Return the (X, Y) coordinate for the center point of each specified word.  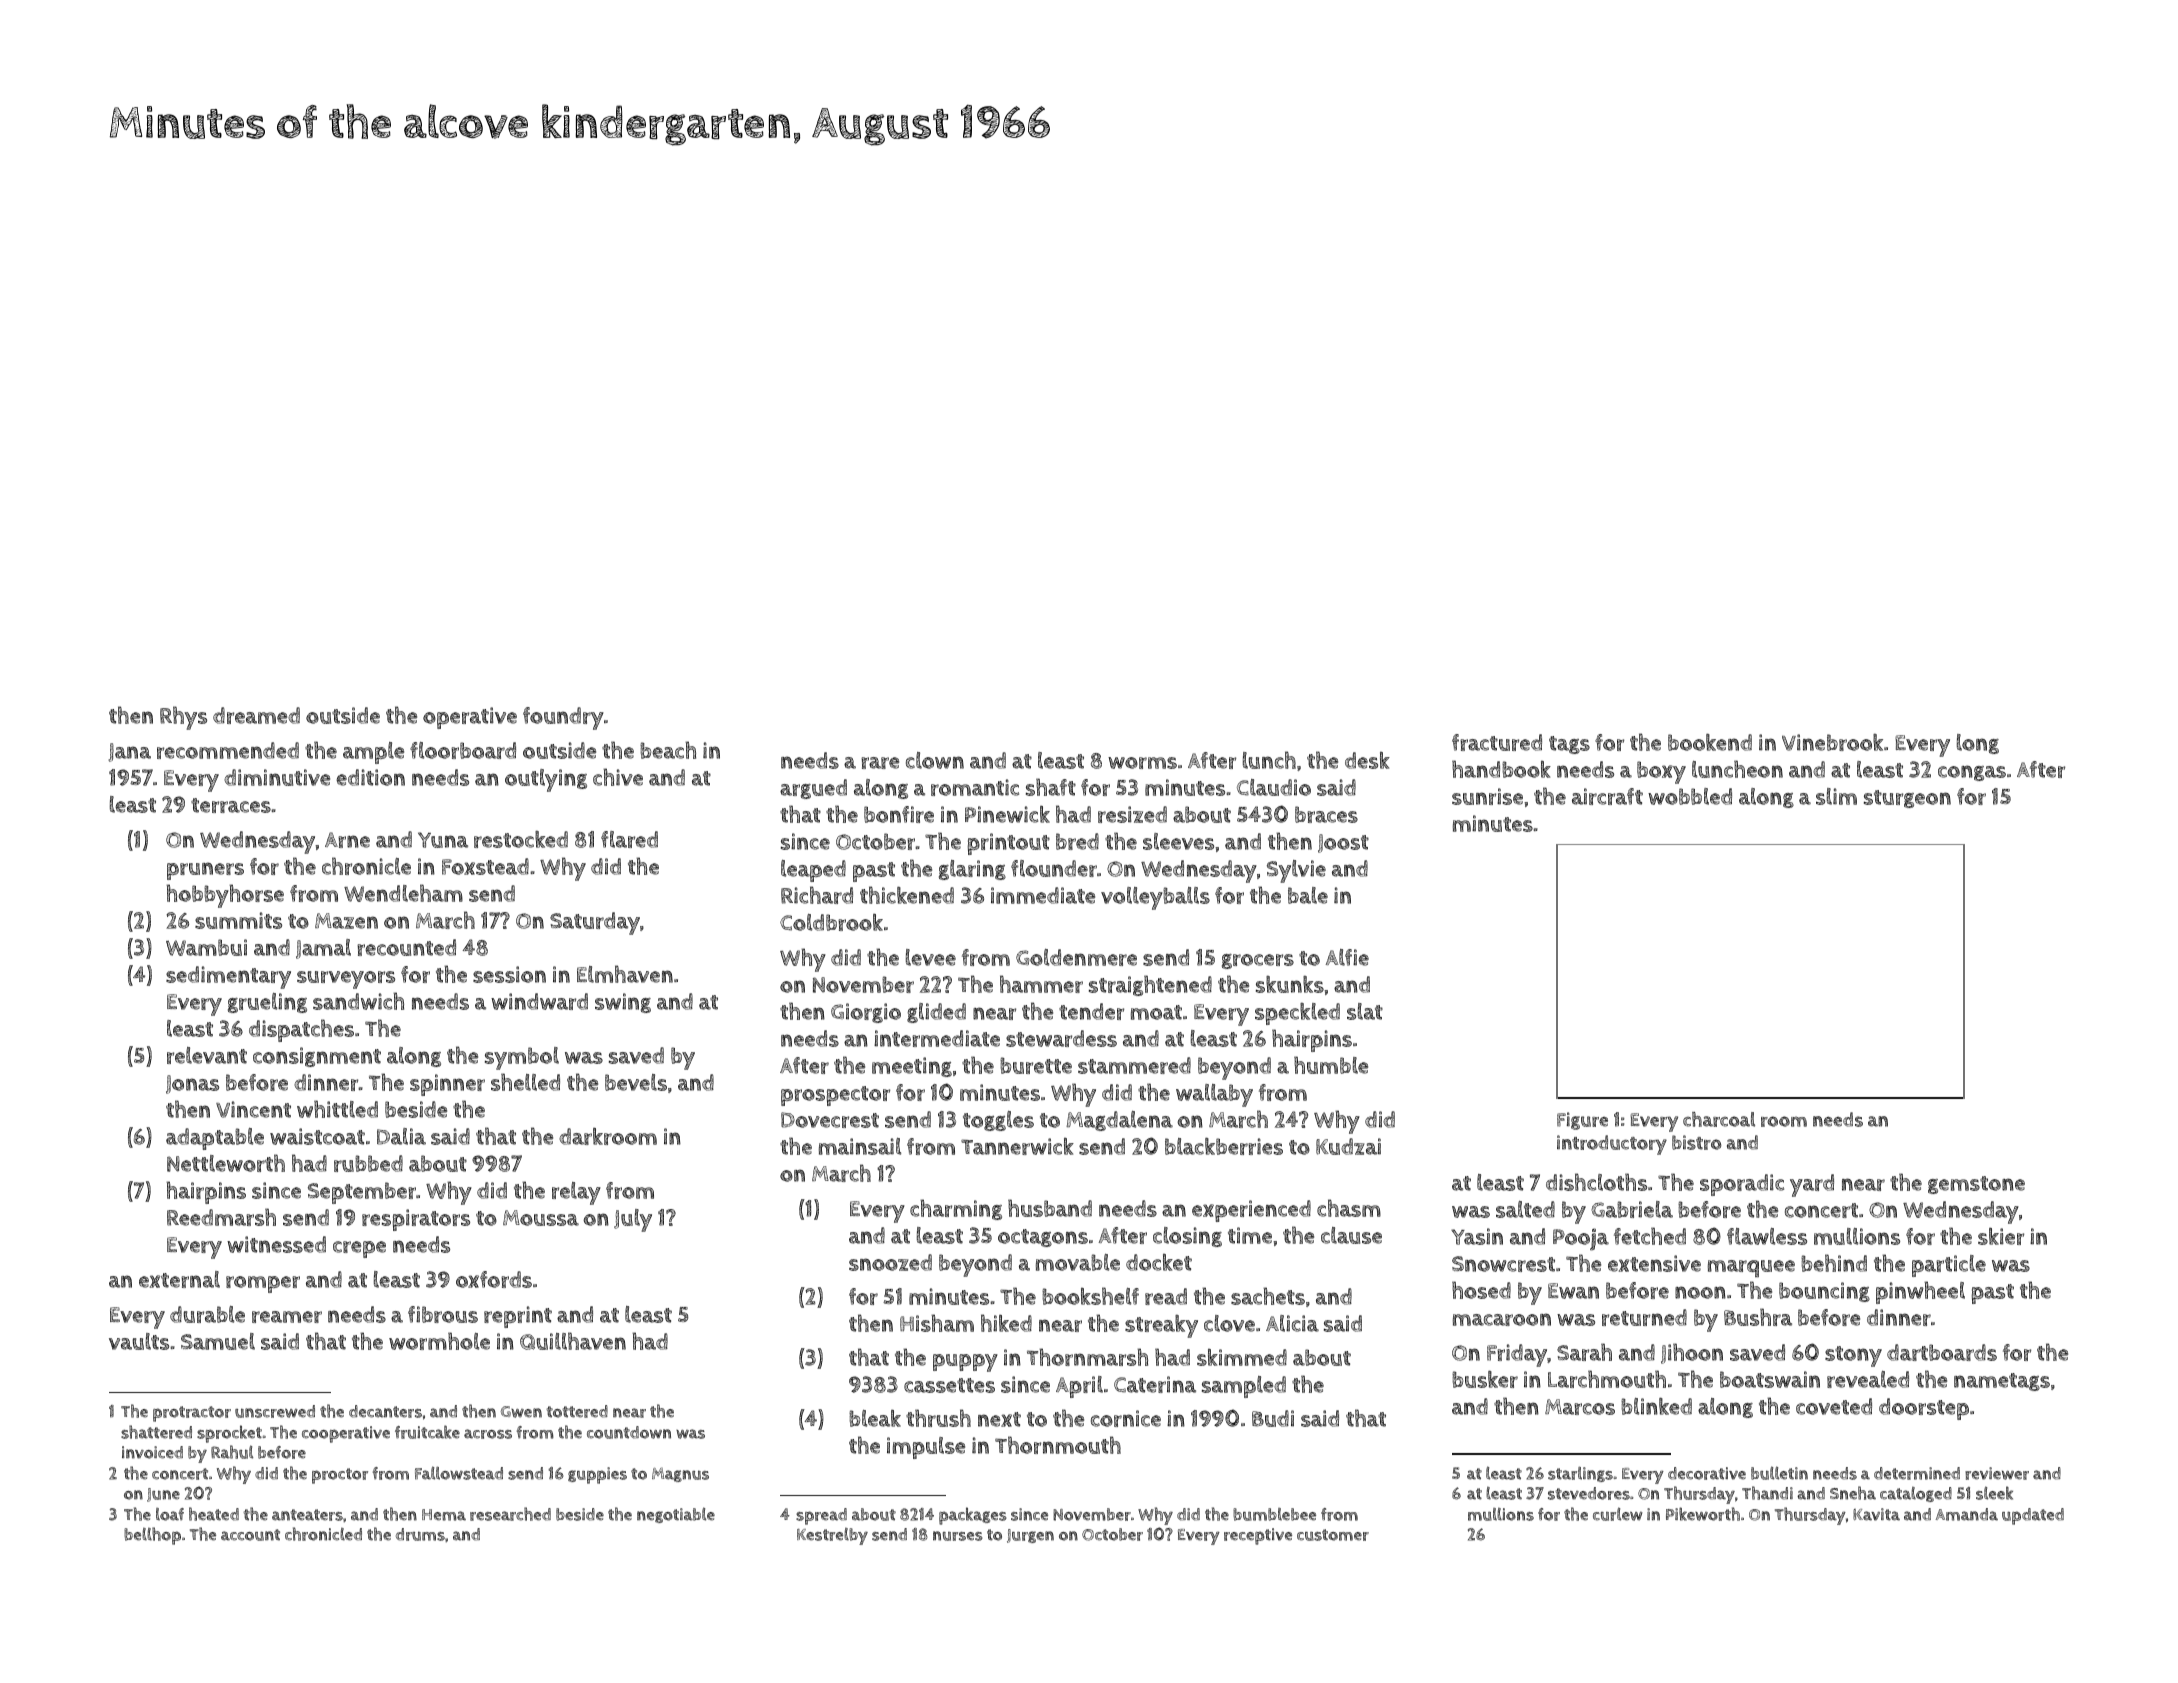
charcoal (1719, 1119)
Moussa (541, 1218)
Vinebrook (1832, 742)
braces (1326, 814)
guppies (597, 1475)
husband (1050, 1208)
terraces (231, 805)
